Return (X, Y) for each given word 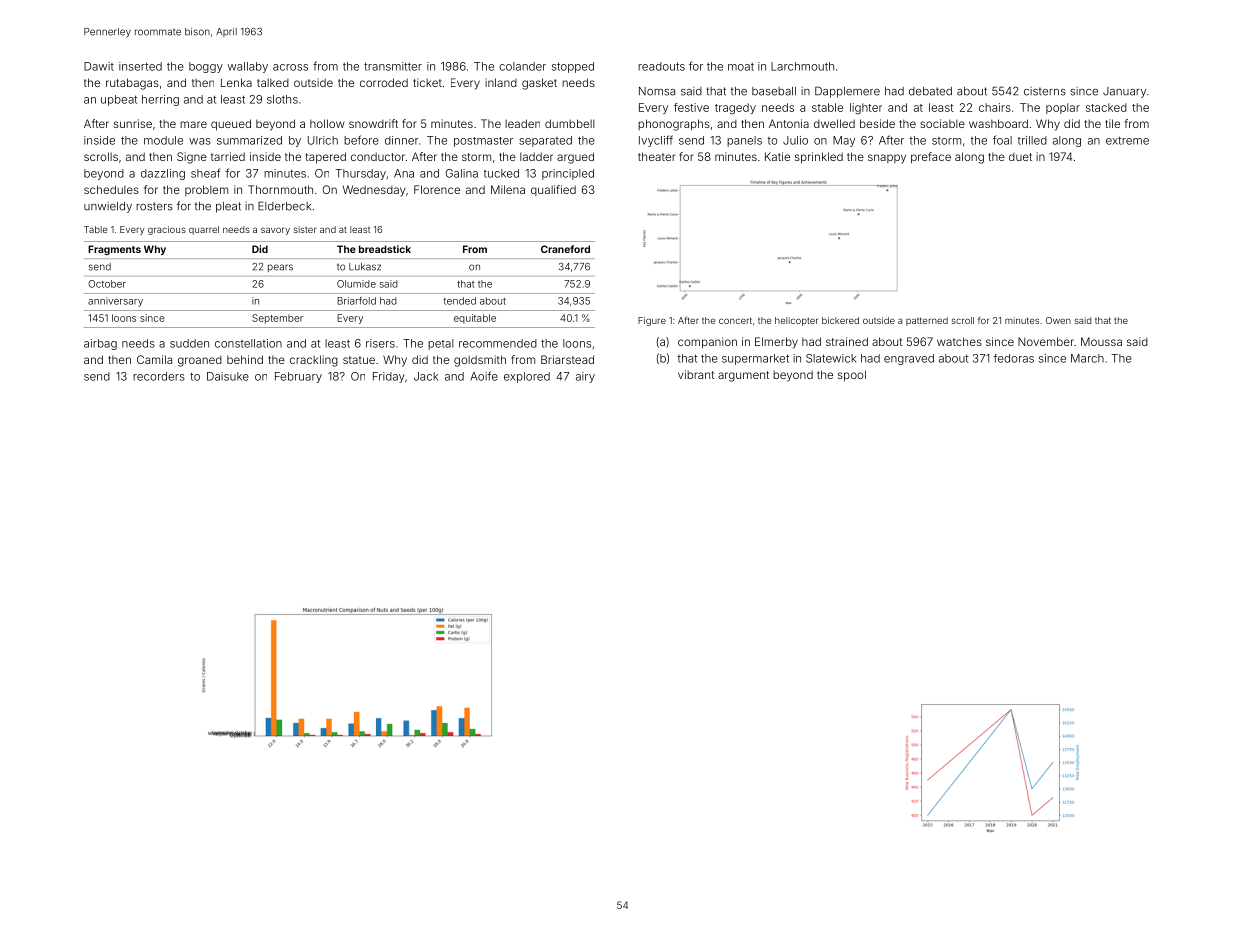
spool (852, 376)
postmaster (483, 142)
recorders (159, 376)
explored (527, 377)
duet (1020, 157)
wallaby (248, 67)
